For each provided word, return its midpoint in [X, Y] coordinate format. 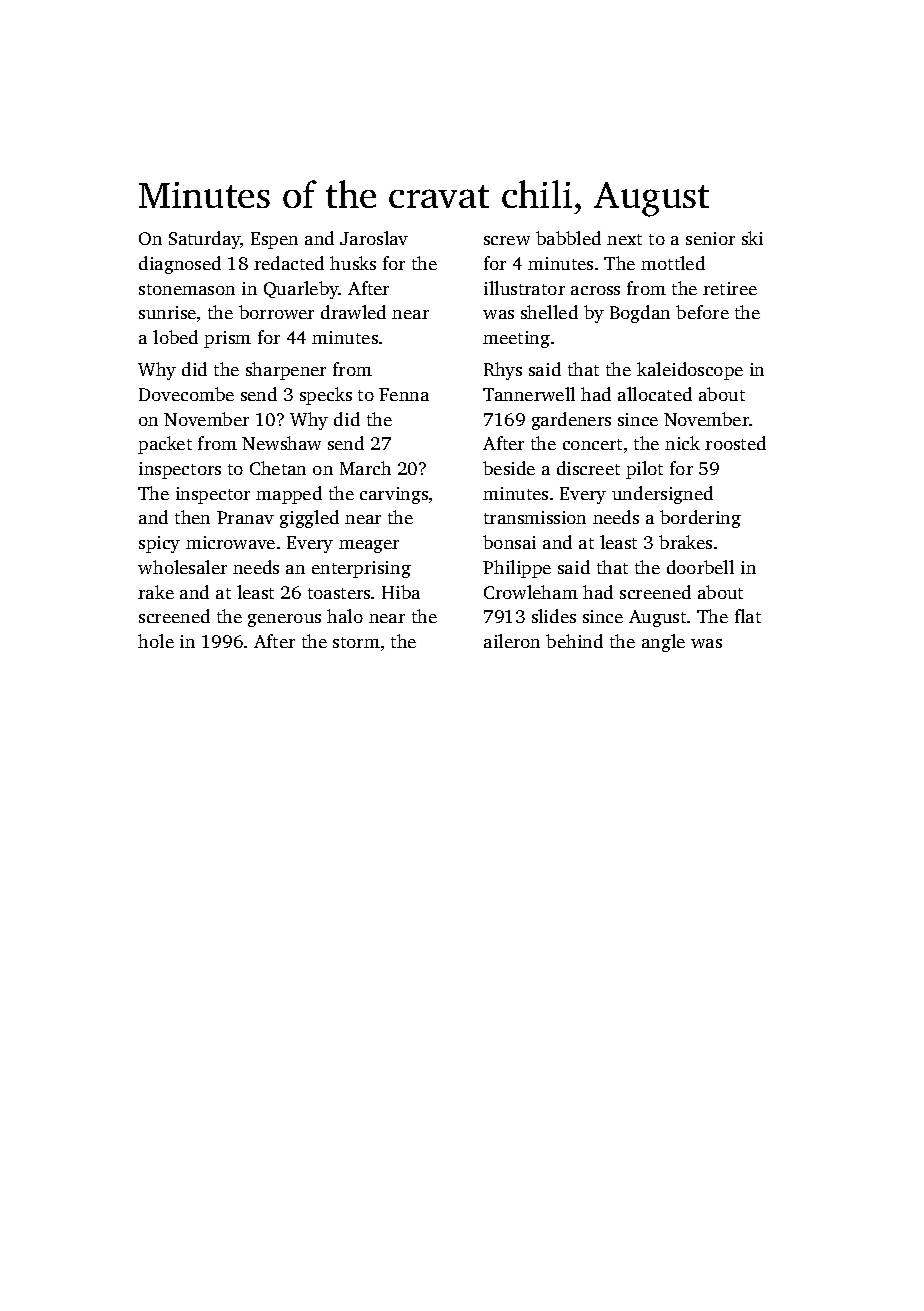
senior [710, 238]
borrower [276, 312]
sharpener [286, 371]
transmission [535, 517]
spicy [159, 544]
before [702, 312]
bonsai [509, 542]
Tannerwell [529, 394]
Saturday [205, 240]
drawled [353, 312]
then [192, 517]
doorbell [700, 567]
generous [284, 620]
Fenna [404, 394]
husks [353, 263]
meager [369, 546]
